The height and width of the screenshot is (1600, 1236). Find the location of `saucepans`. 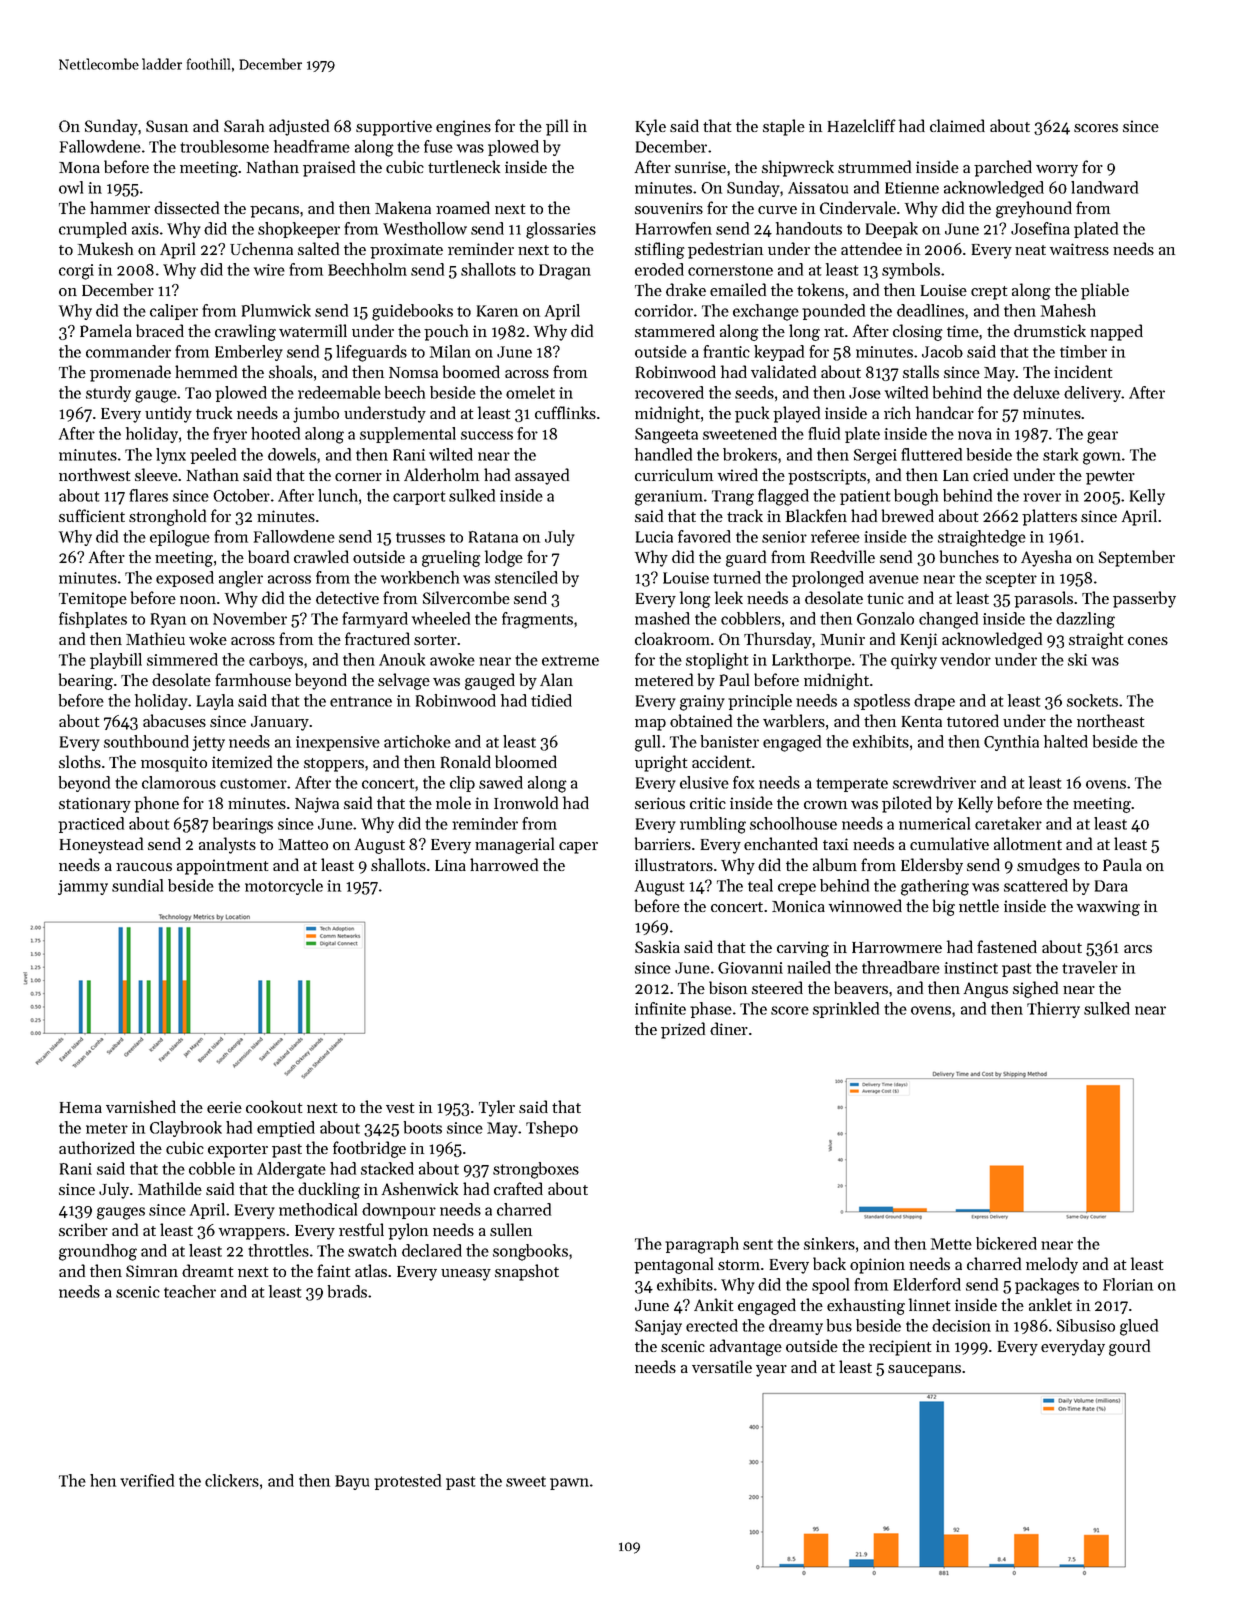

saucepans is located at coordinates (924, 1371).
